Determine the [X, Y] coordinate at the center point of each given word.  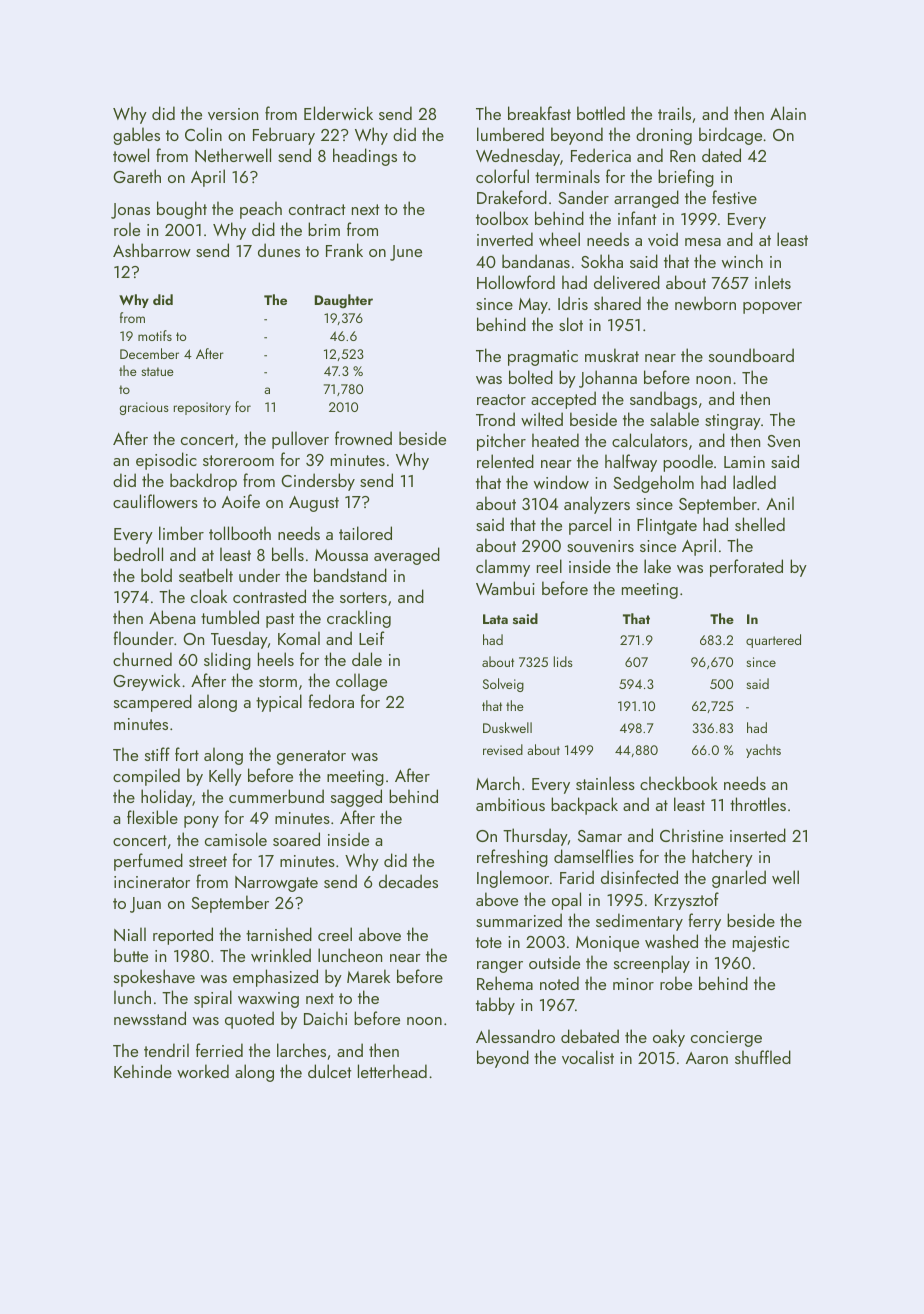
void [663, 239]
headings [365, 157]
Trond [495, 419]
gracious [144, 408]
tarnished [279, 934]
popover [772, 308]
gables [136, 136]
